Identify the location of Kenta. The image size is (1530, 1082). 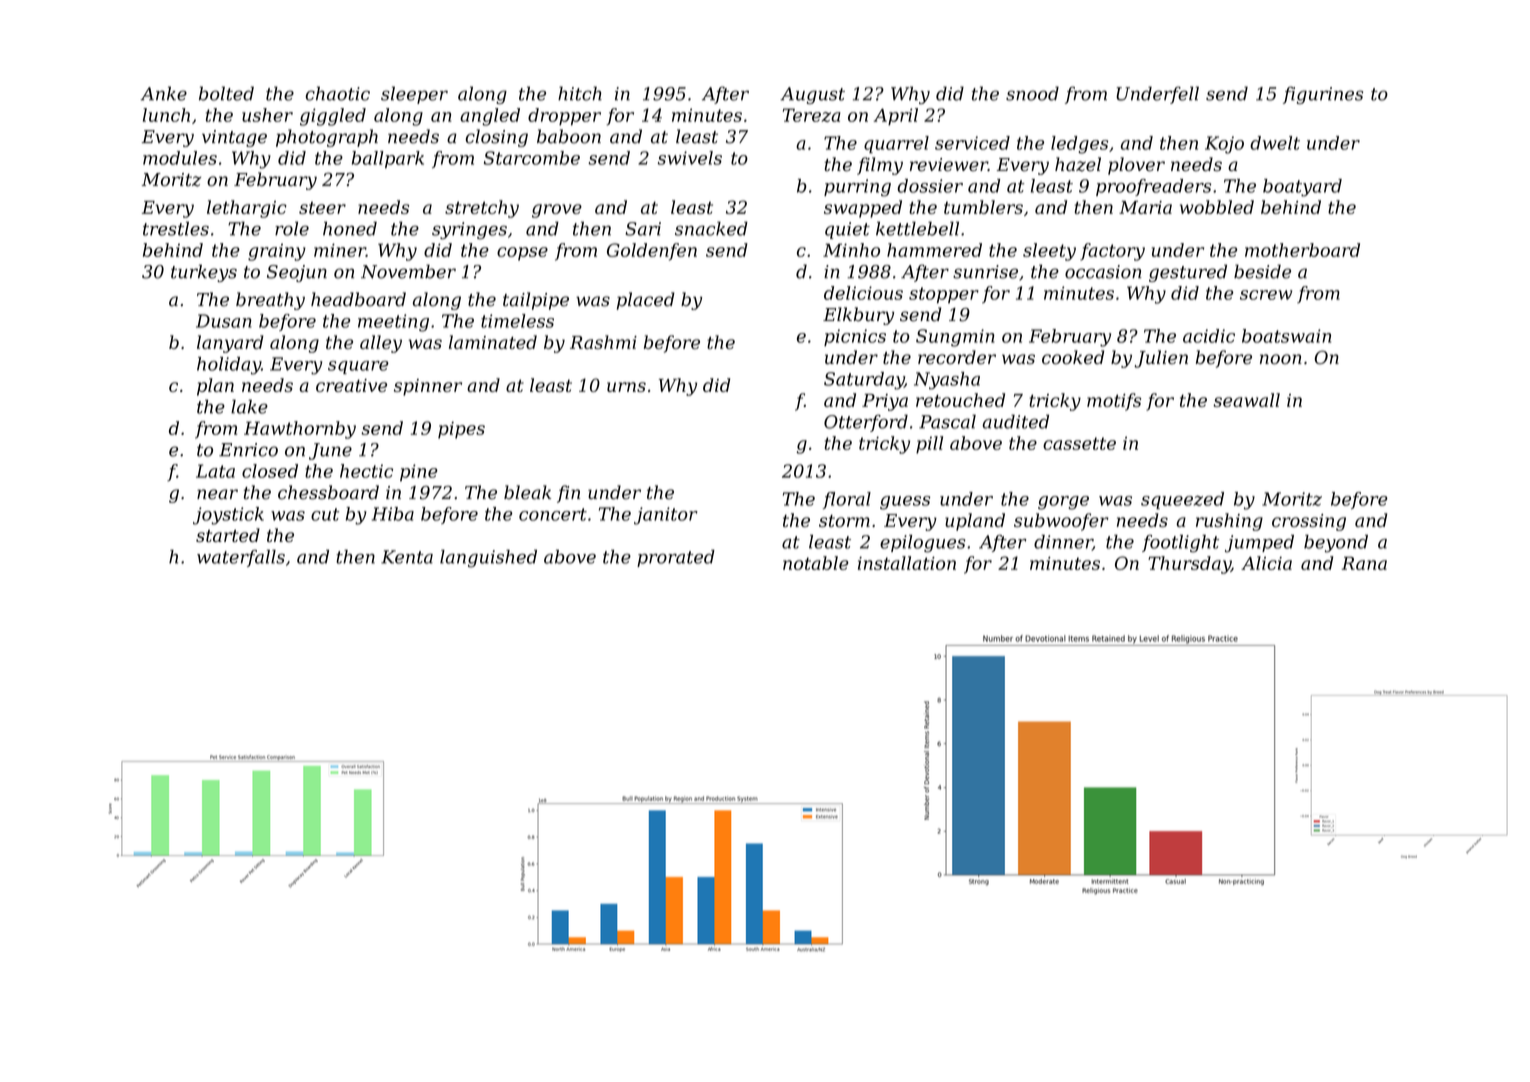
(407, 557).
